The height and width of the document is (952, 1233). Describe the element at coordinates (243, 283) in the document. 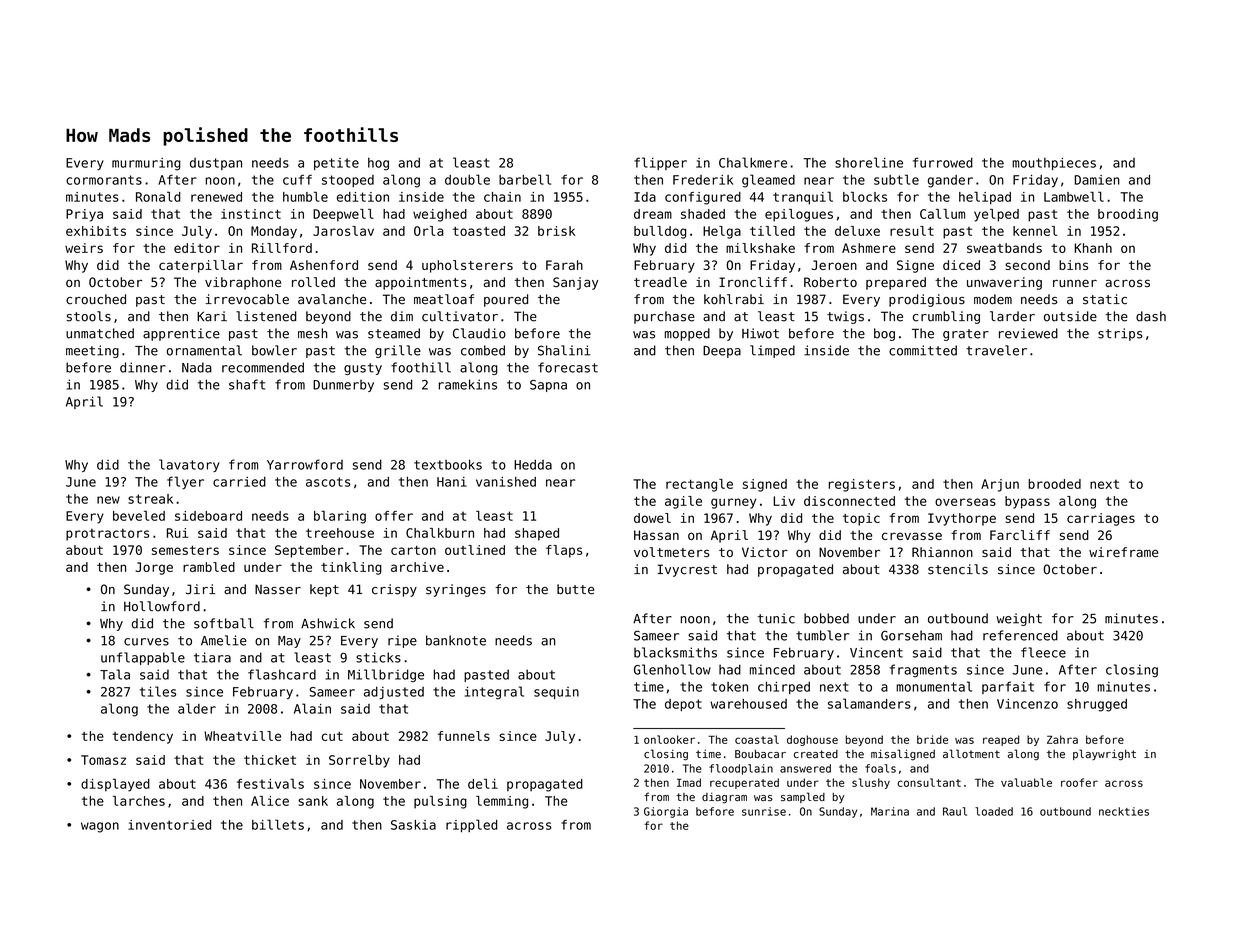

I see `vibraphone` at that location.
